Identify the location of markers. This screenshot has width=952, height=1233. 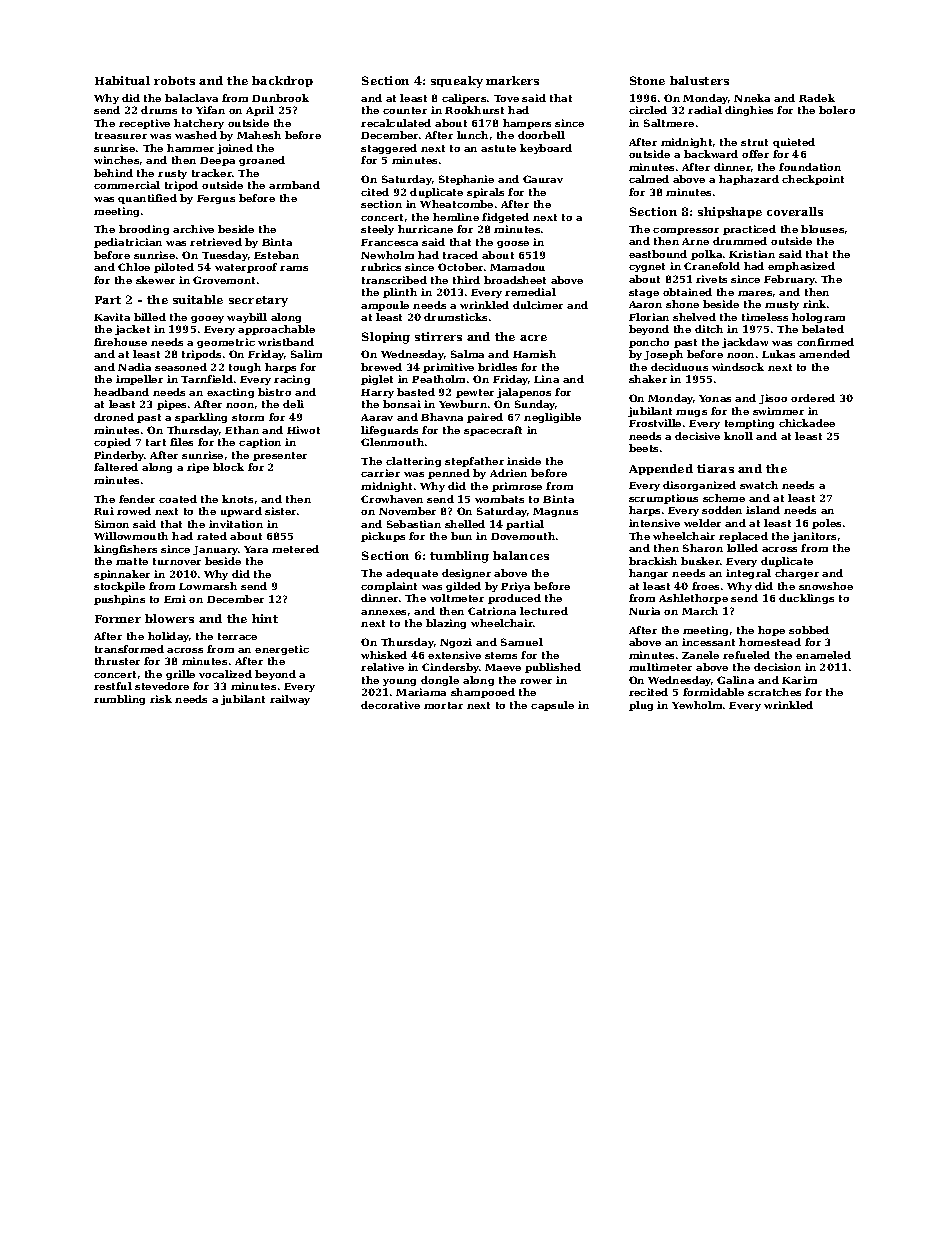
(512, 80).
